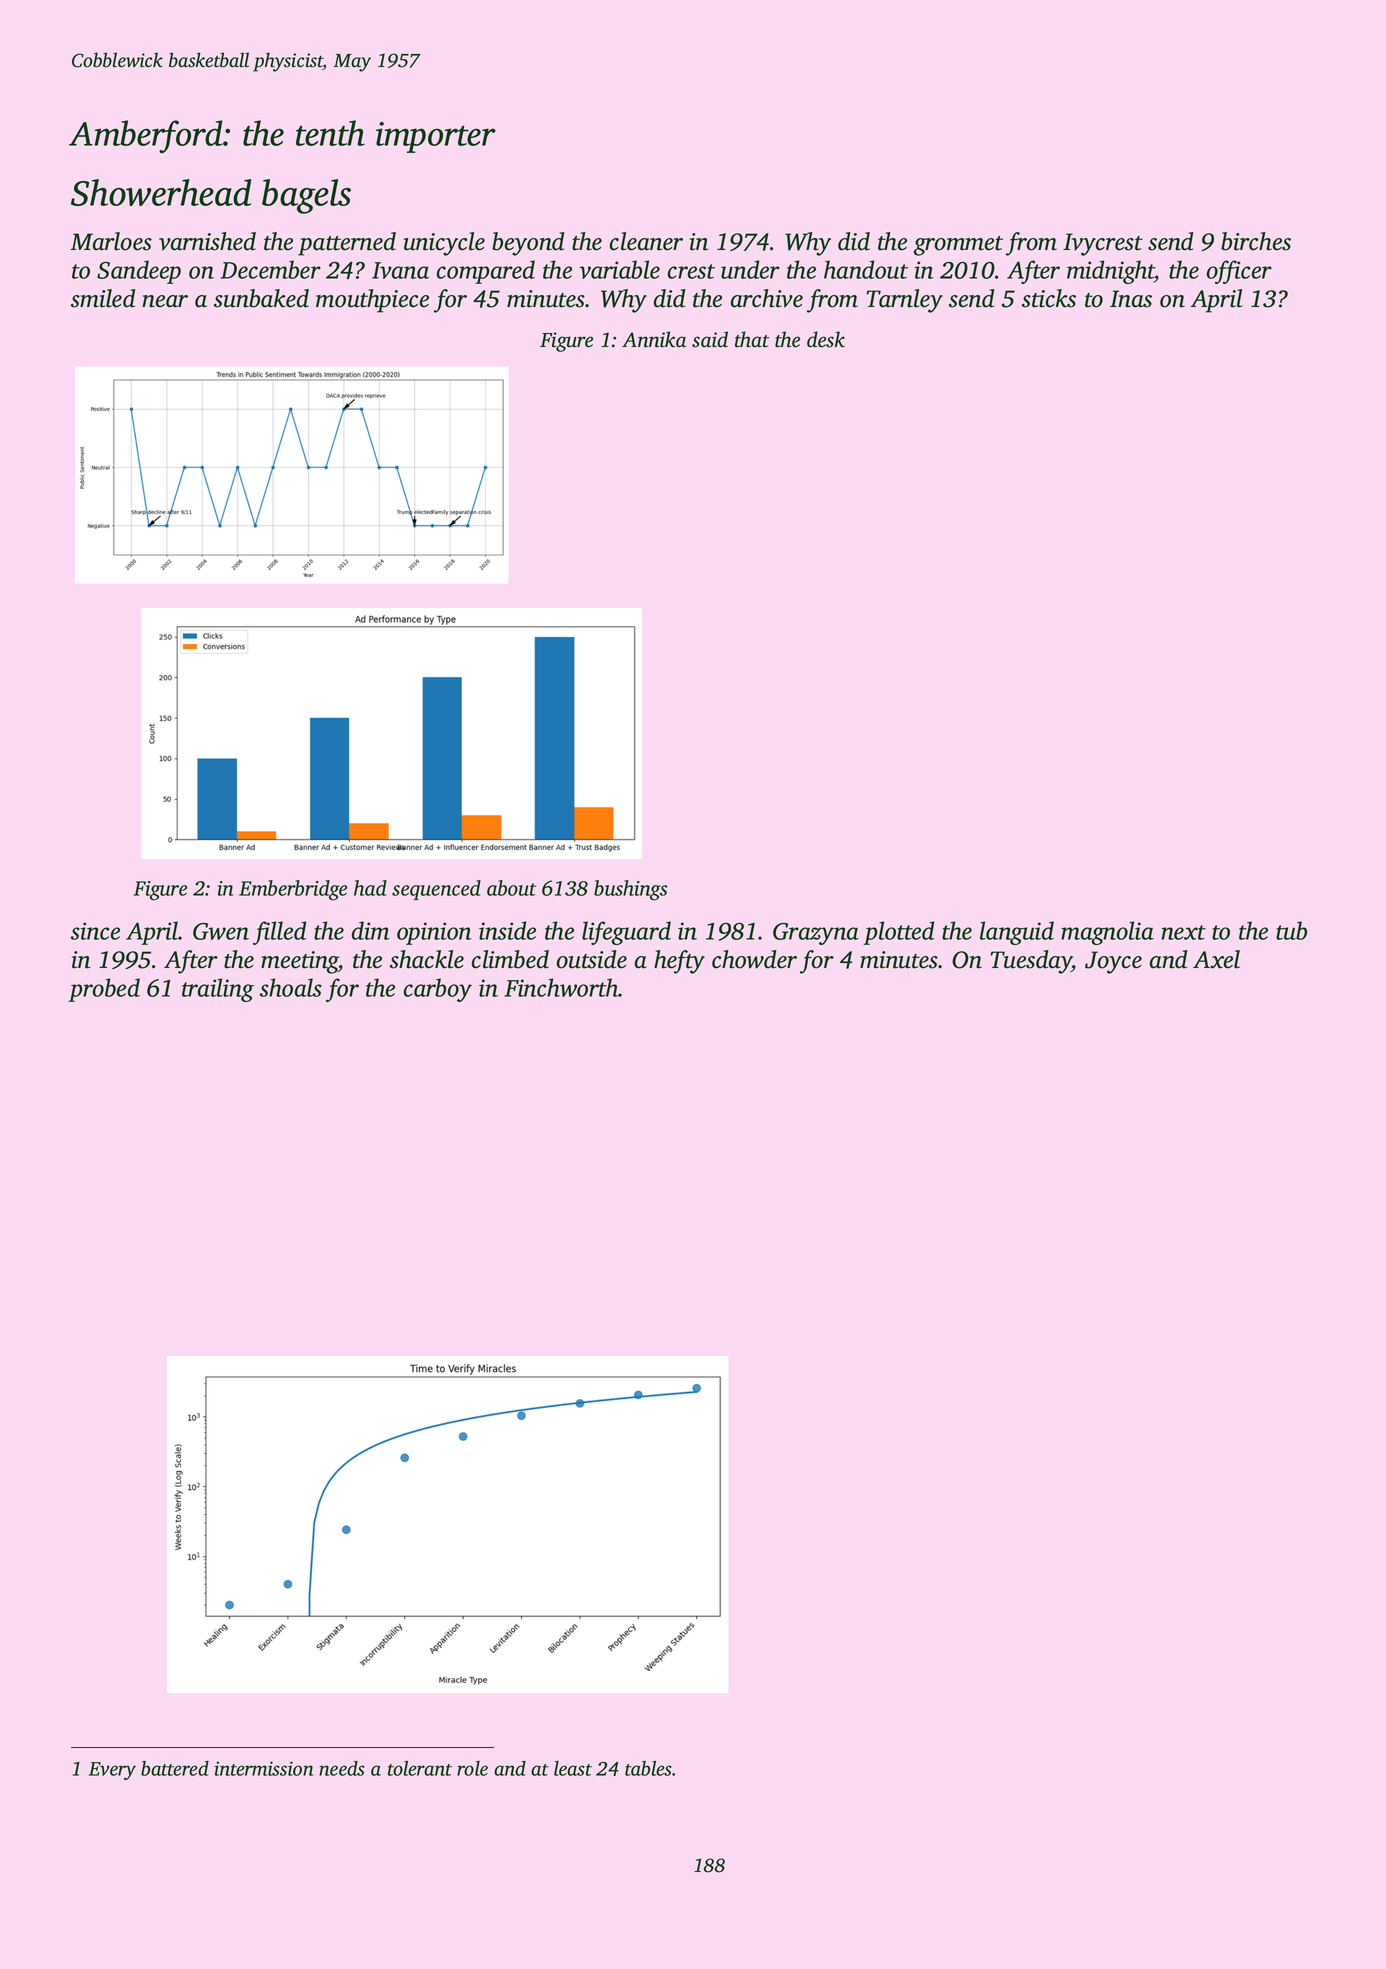 Image resolution: width=1386 pixels, height=1969 pixels. Describe the element at coordinates (175, 1768) in the image. I see `battered` at that location.
